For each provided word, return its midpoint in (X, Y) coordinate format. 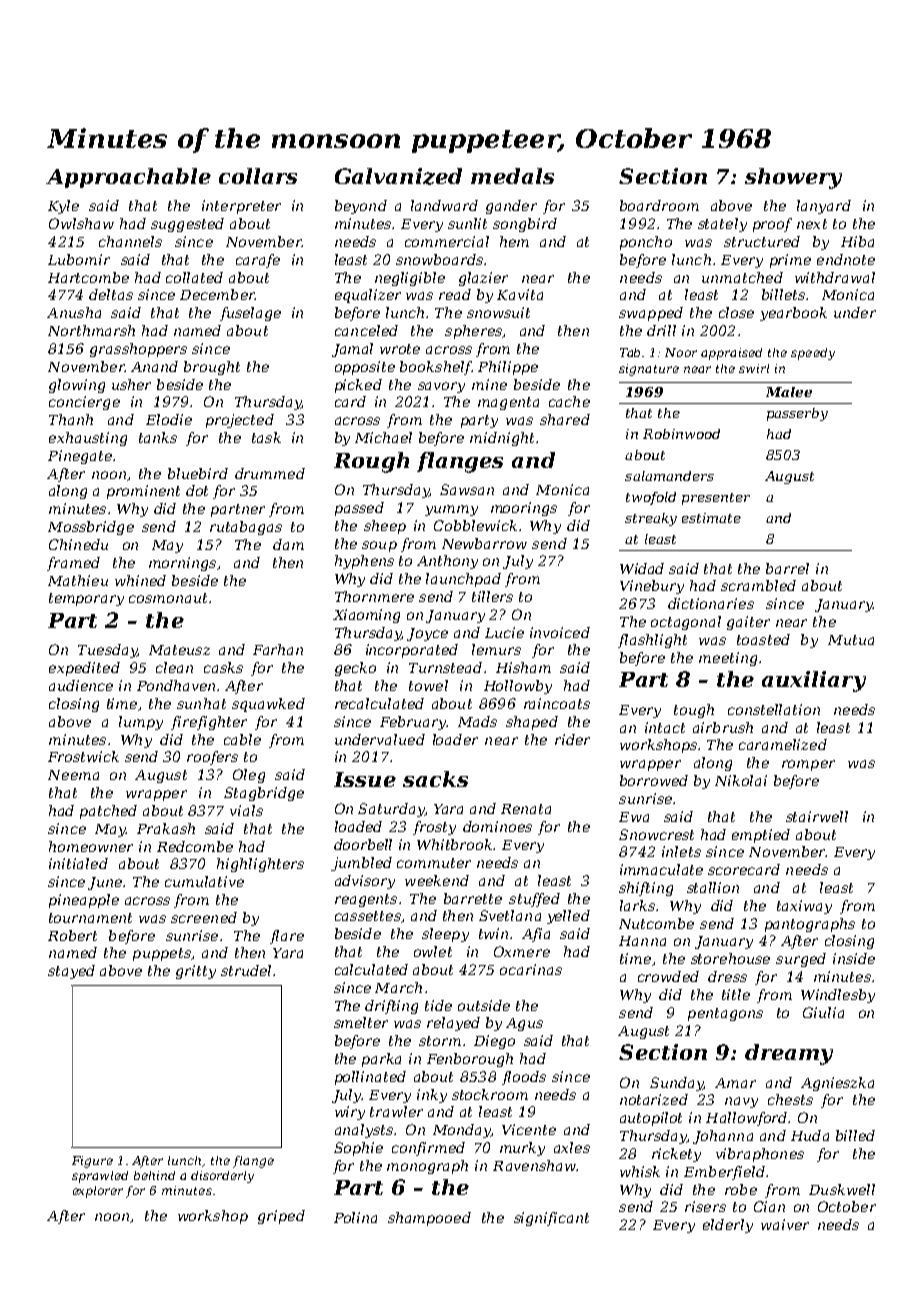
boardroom (659, 205)
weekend (437, 880)
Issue (365, 779)
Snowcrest (656, 834)
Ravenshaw (534, 1165)
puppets (162, 954)
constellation (774, 709)
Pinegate (80, 457)
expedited (84, 669)
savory (441, 387)
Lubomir (79, 259)
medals (512, 176)
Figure (92, 1162)
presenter (716, 499)
